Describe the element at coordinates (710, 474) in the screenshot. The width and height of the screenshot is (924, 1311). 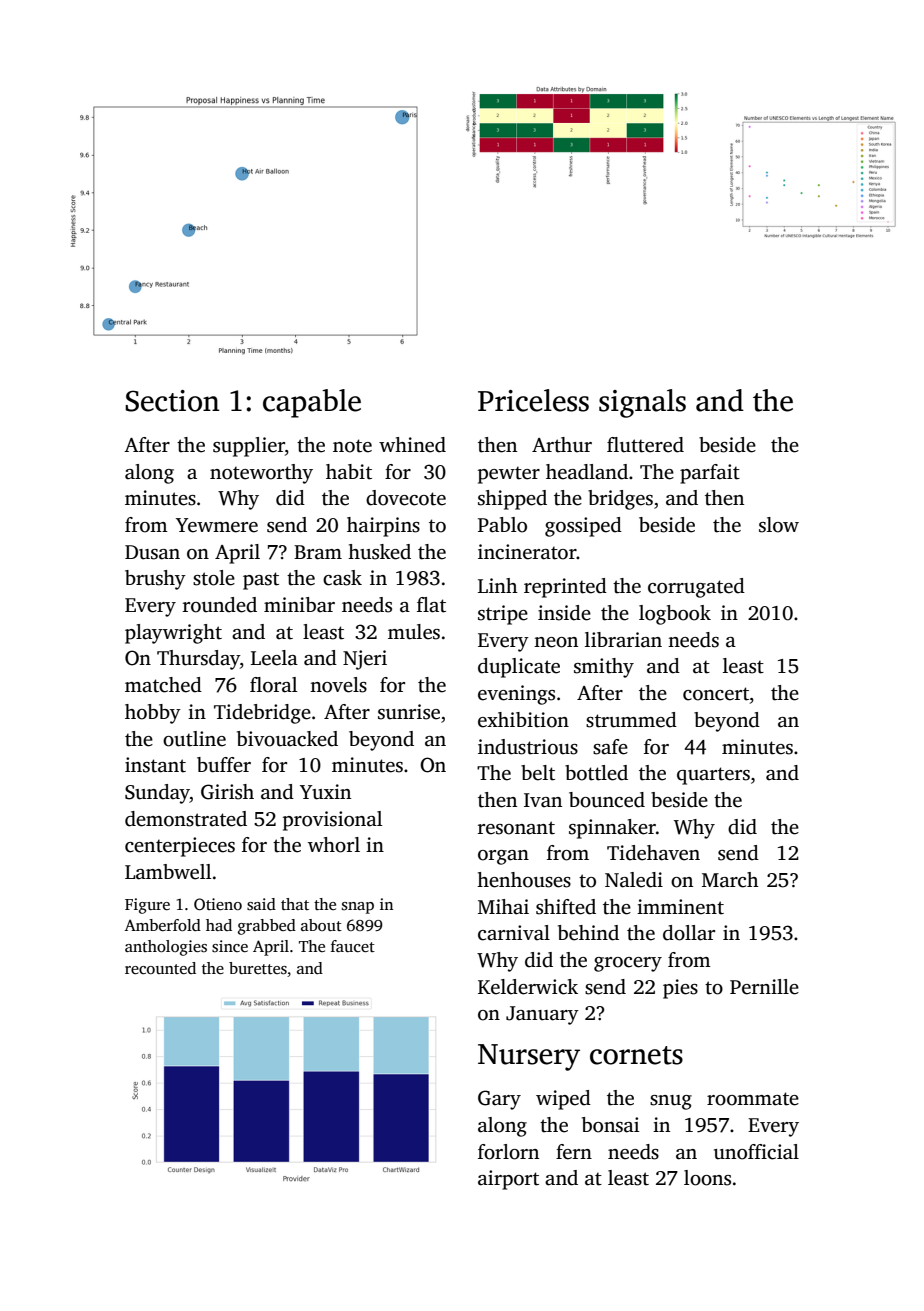
I see `parfait` at that location.
